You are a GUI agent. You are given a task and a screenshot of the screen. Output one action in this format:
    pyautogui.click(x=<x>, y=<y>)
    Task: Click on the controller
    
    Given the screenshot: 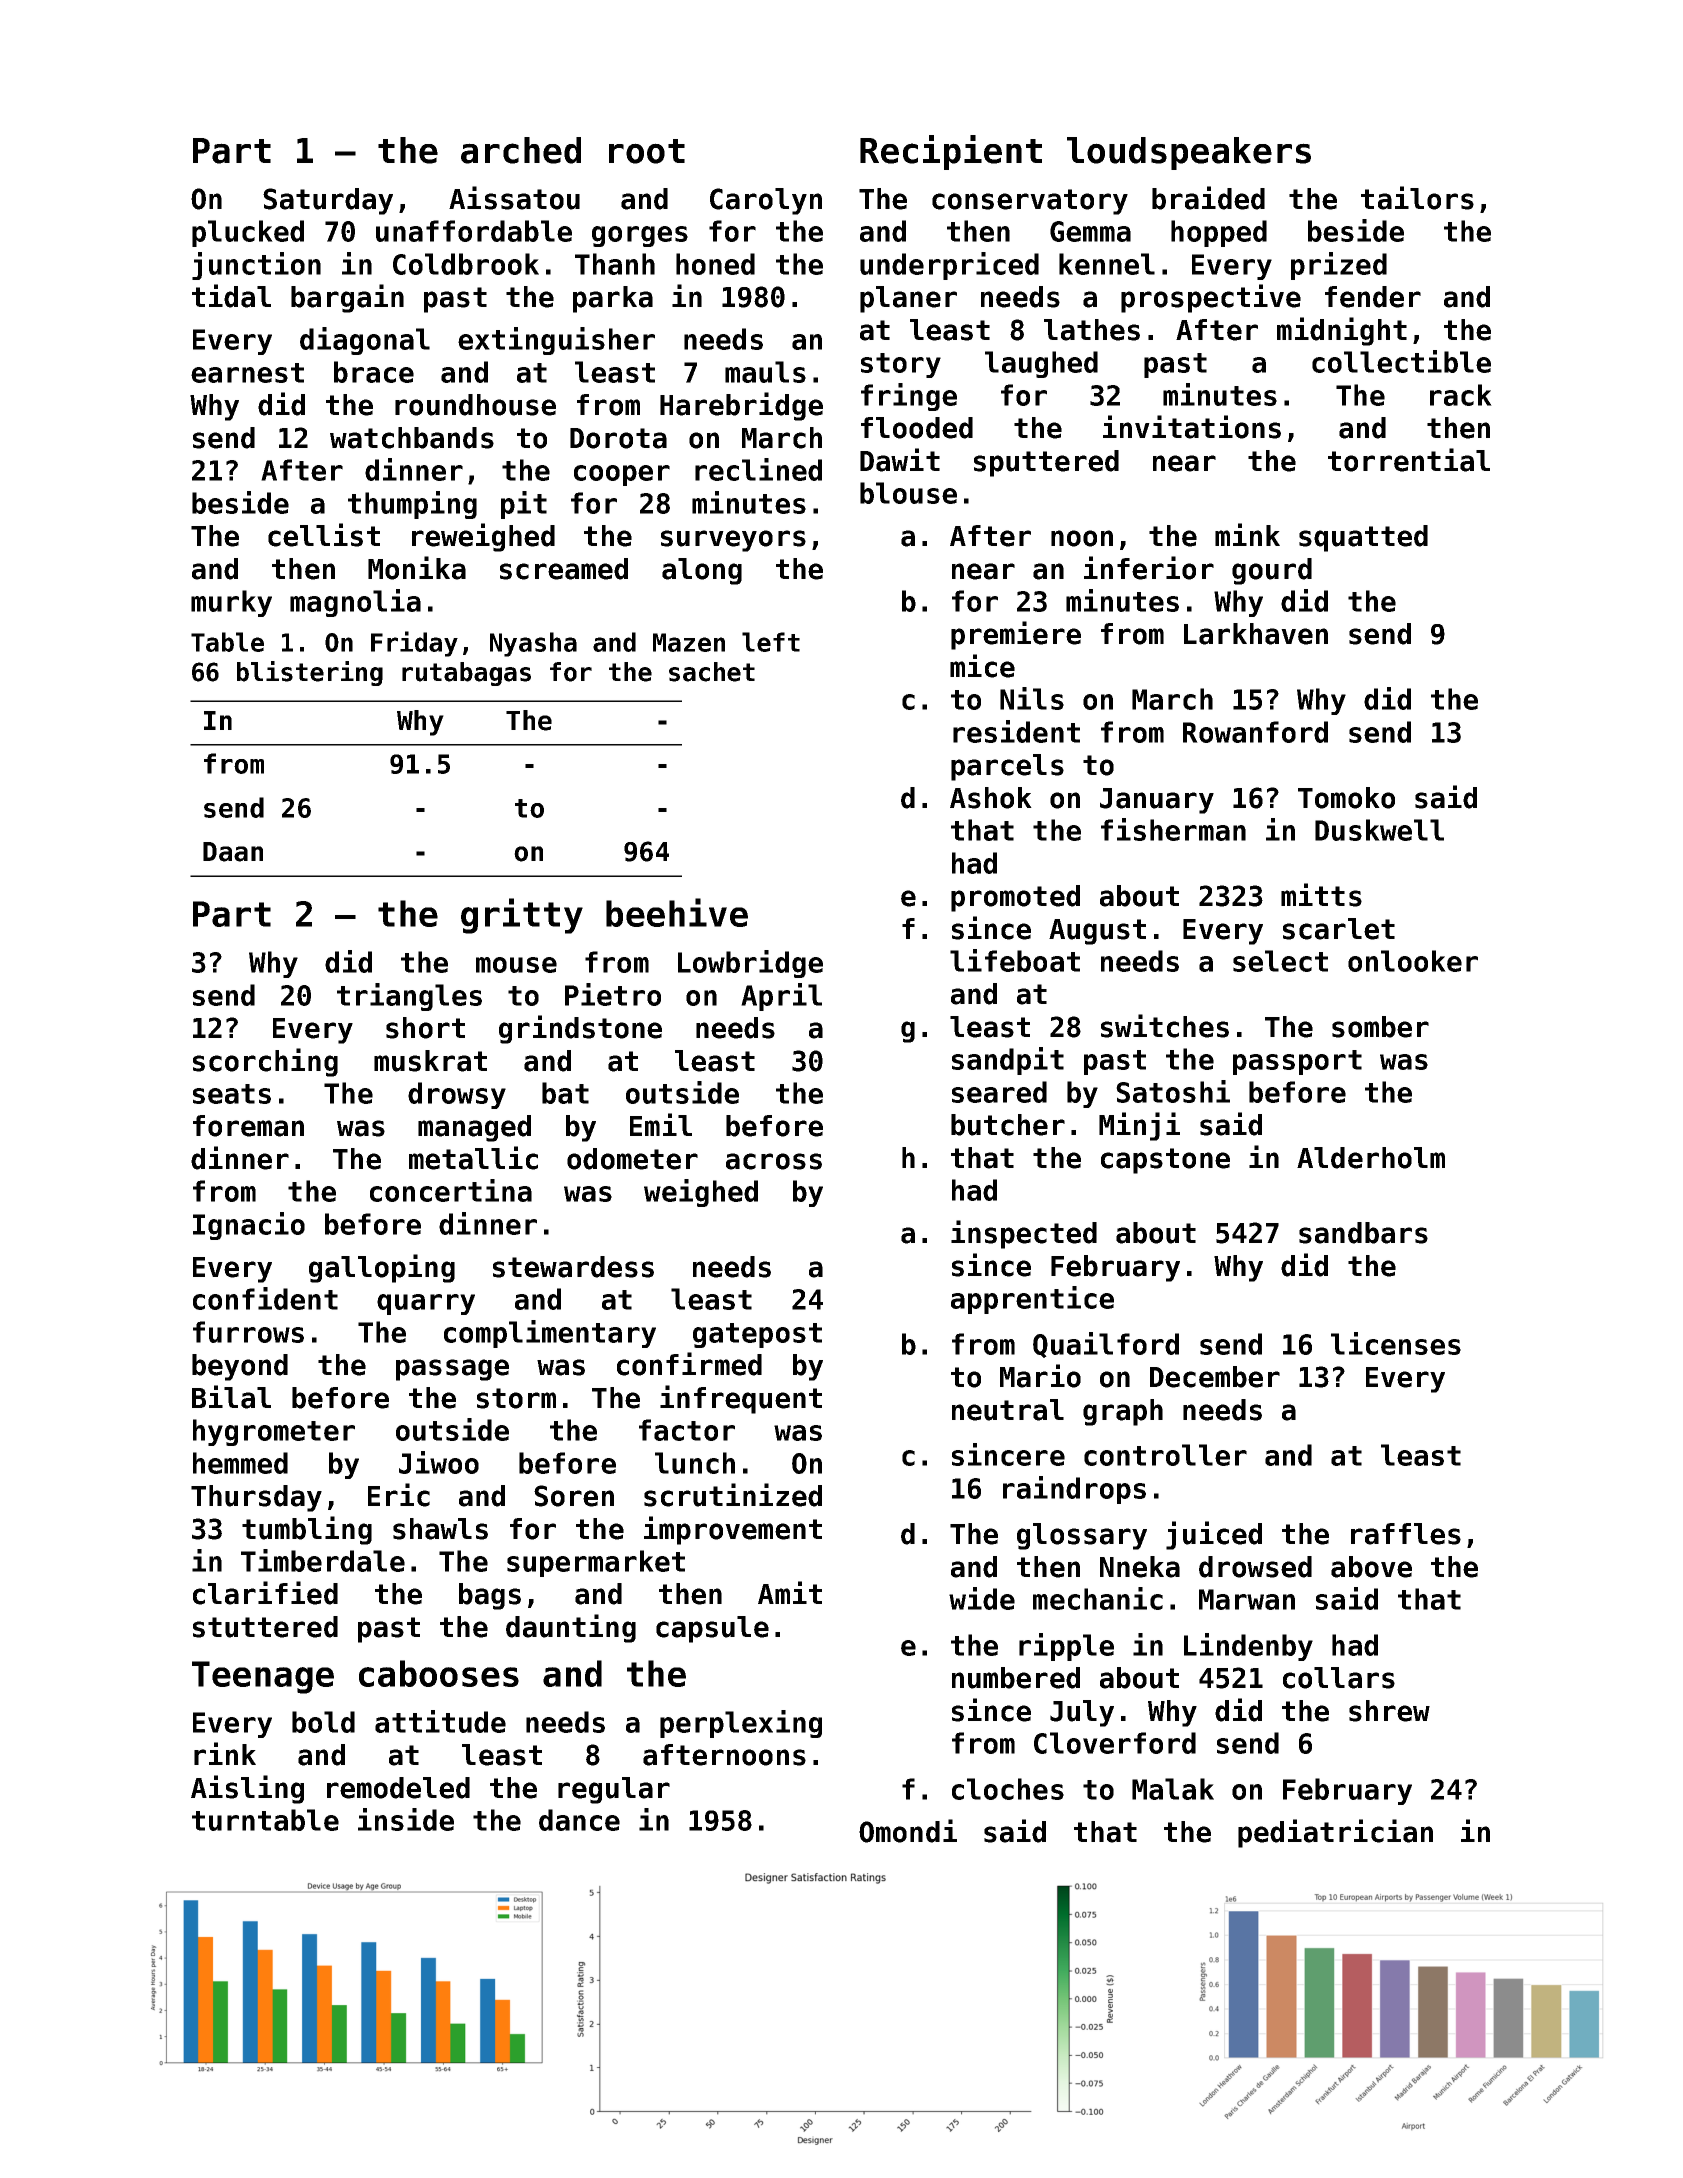 What is the action you would take?
    pyautogui.click(x=1165, y=1455)
